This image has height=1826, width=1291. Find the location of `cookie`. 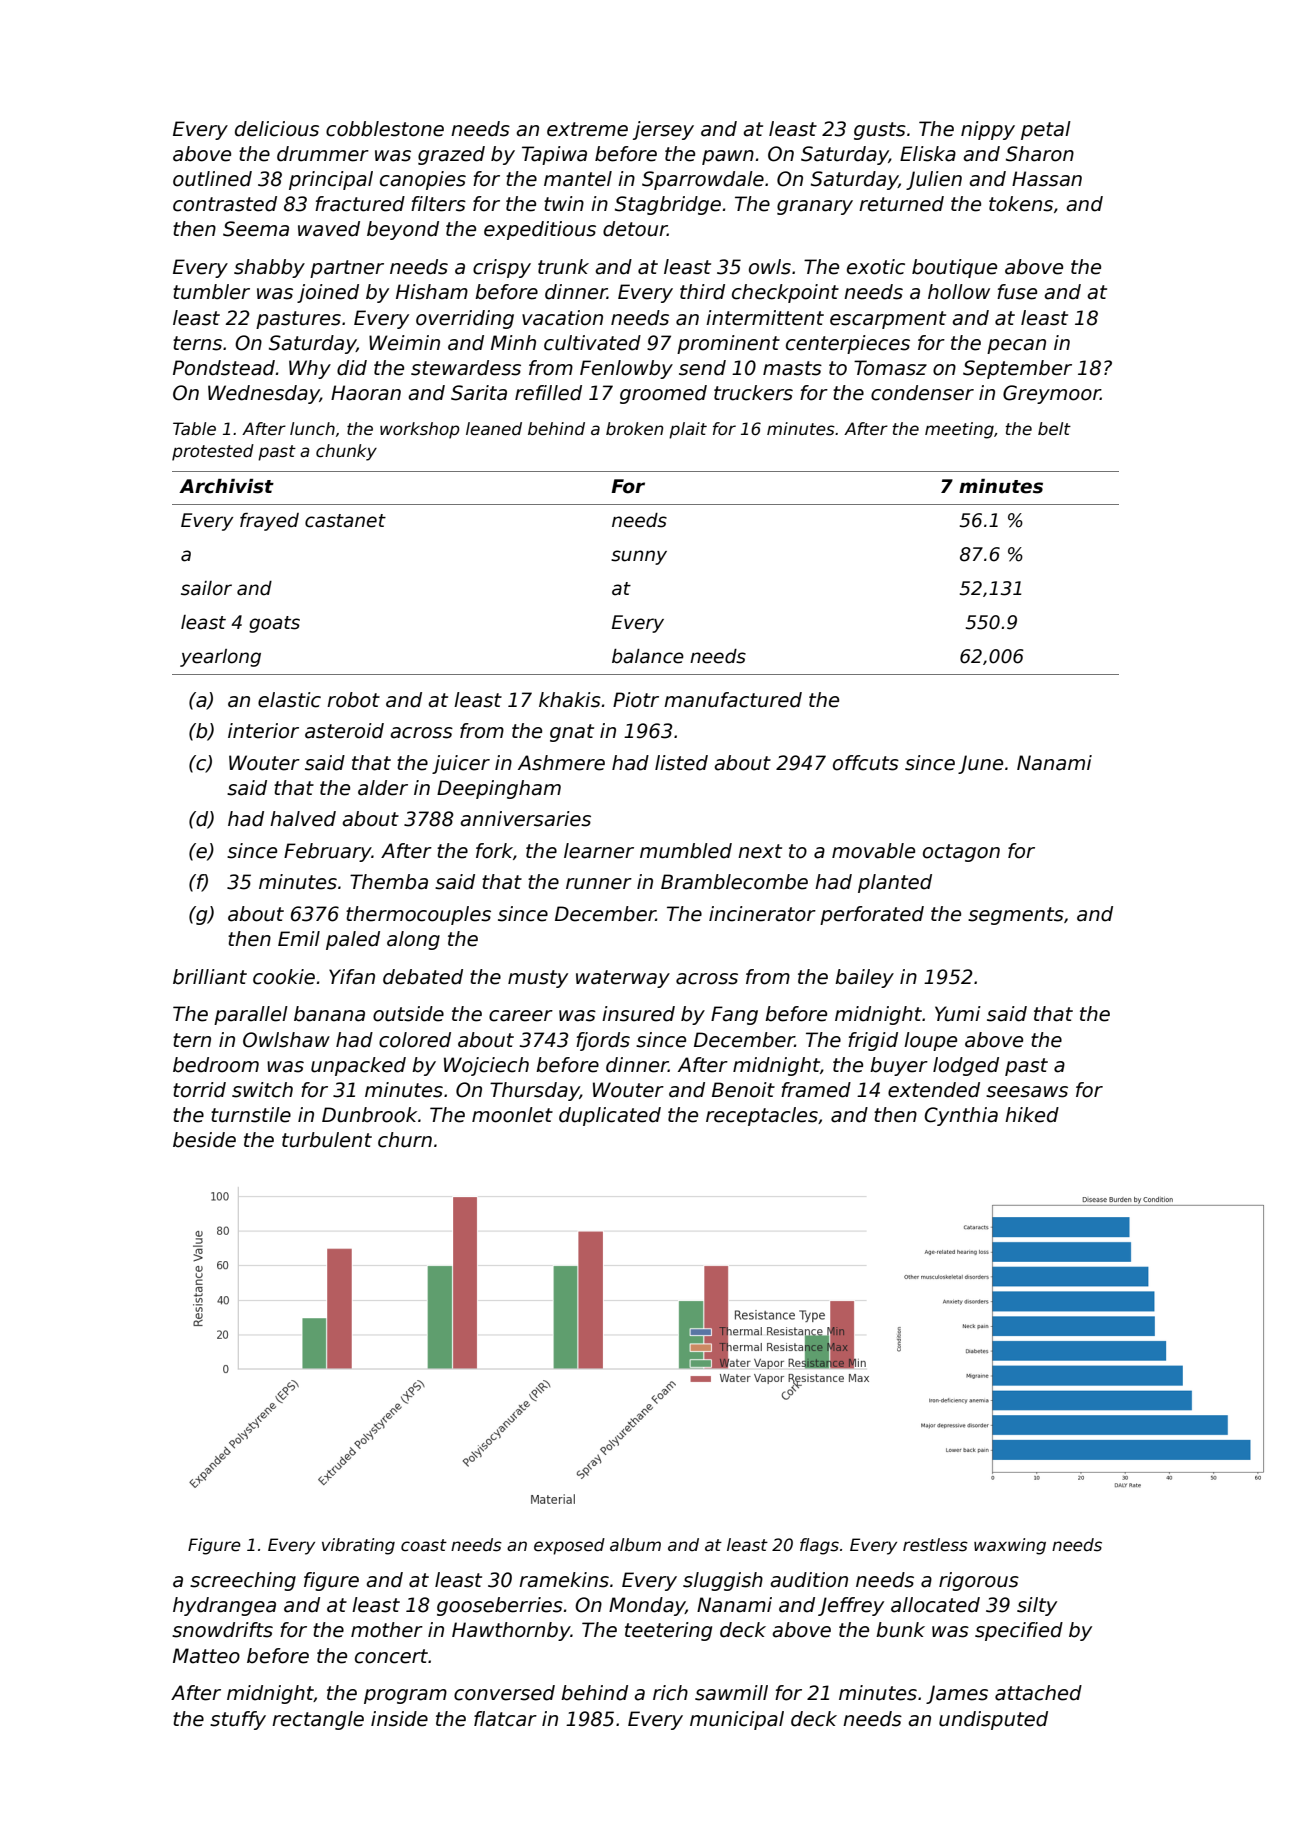

cookie is located at coordinates (284, 977).
